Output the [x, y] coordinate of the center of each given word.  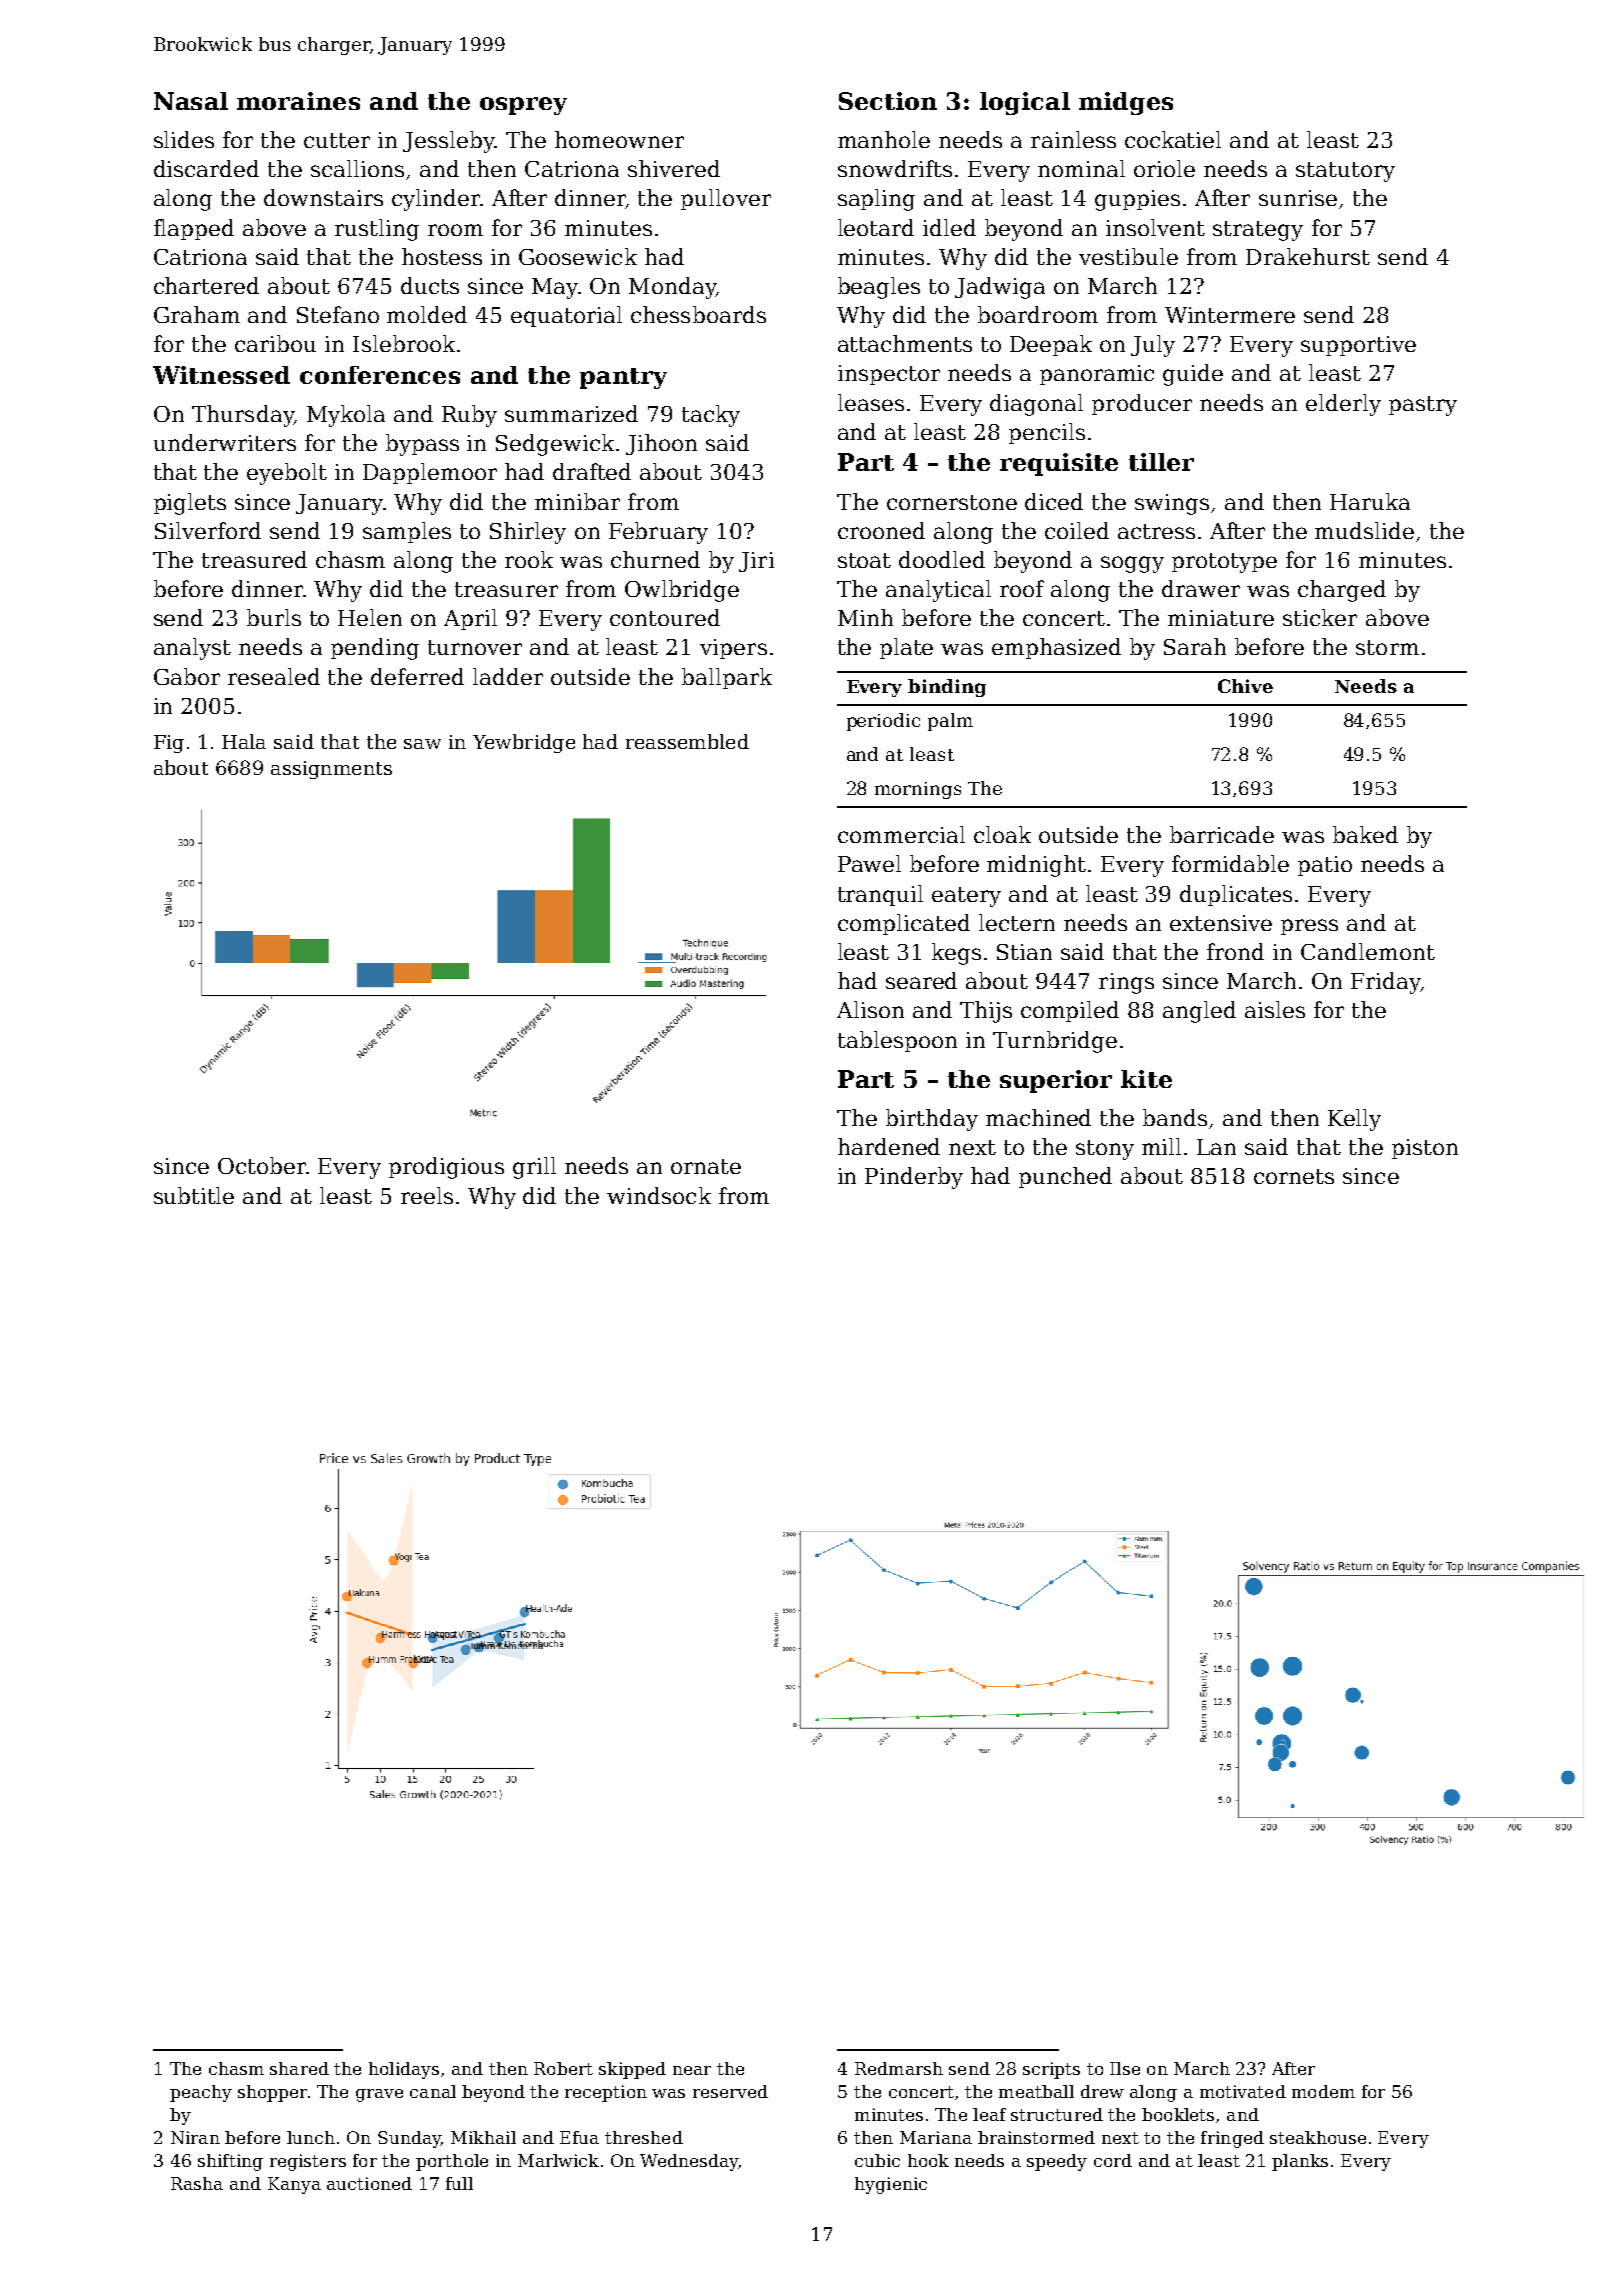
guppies [1137, 200]
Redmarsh [899, 2068]
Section [888, 101]
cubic [877, 2160]
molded [427, 314]
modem [1323, 2091]
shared [299, 2068]
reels [427, 1195]
